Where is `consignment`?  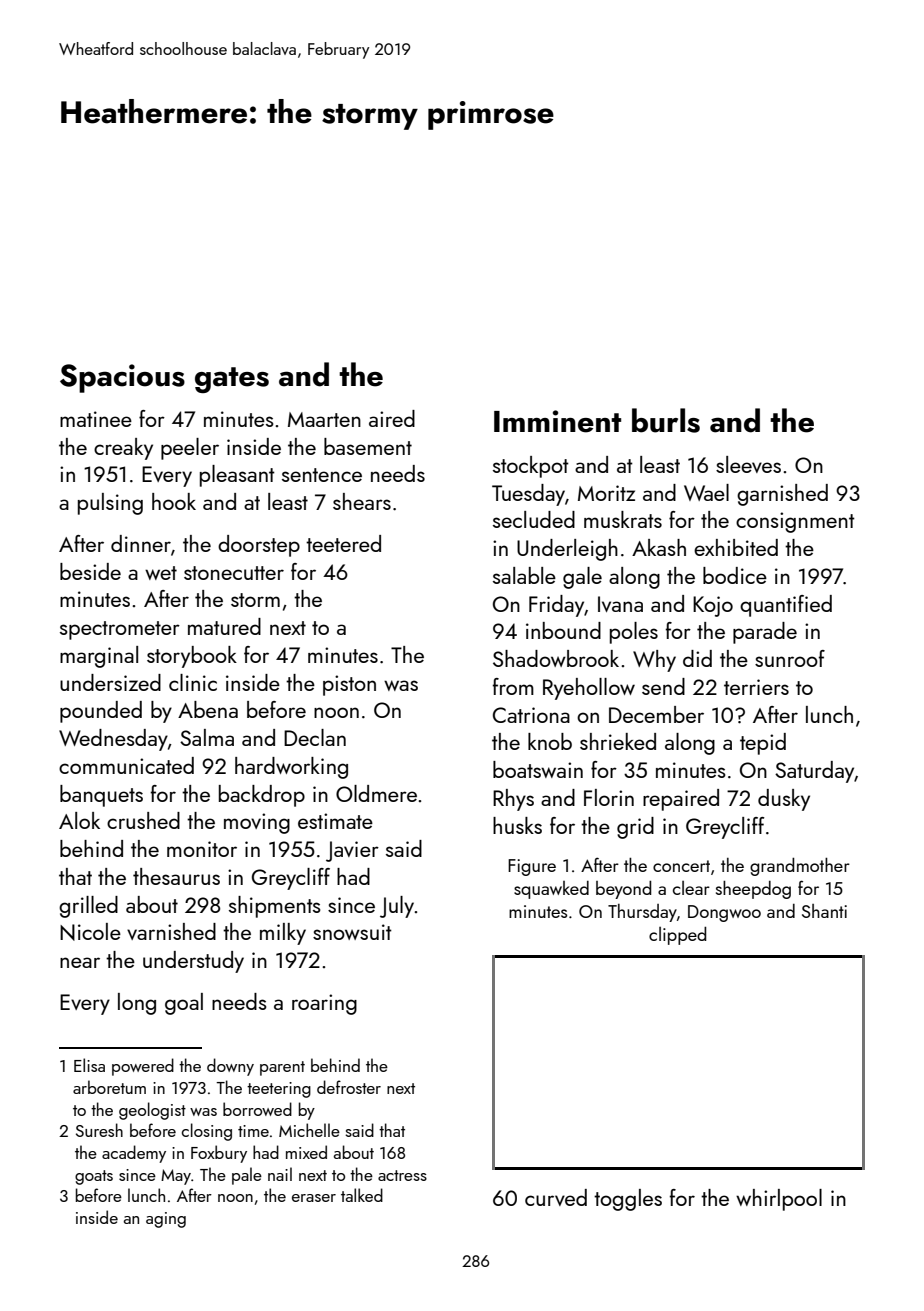 consignment is located at coordinates (795, 522).
